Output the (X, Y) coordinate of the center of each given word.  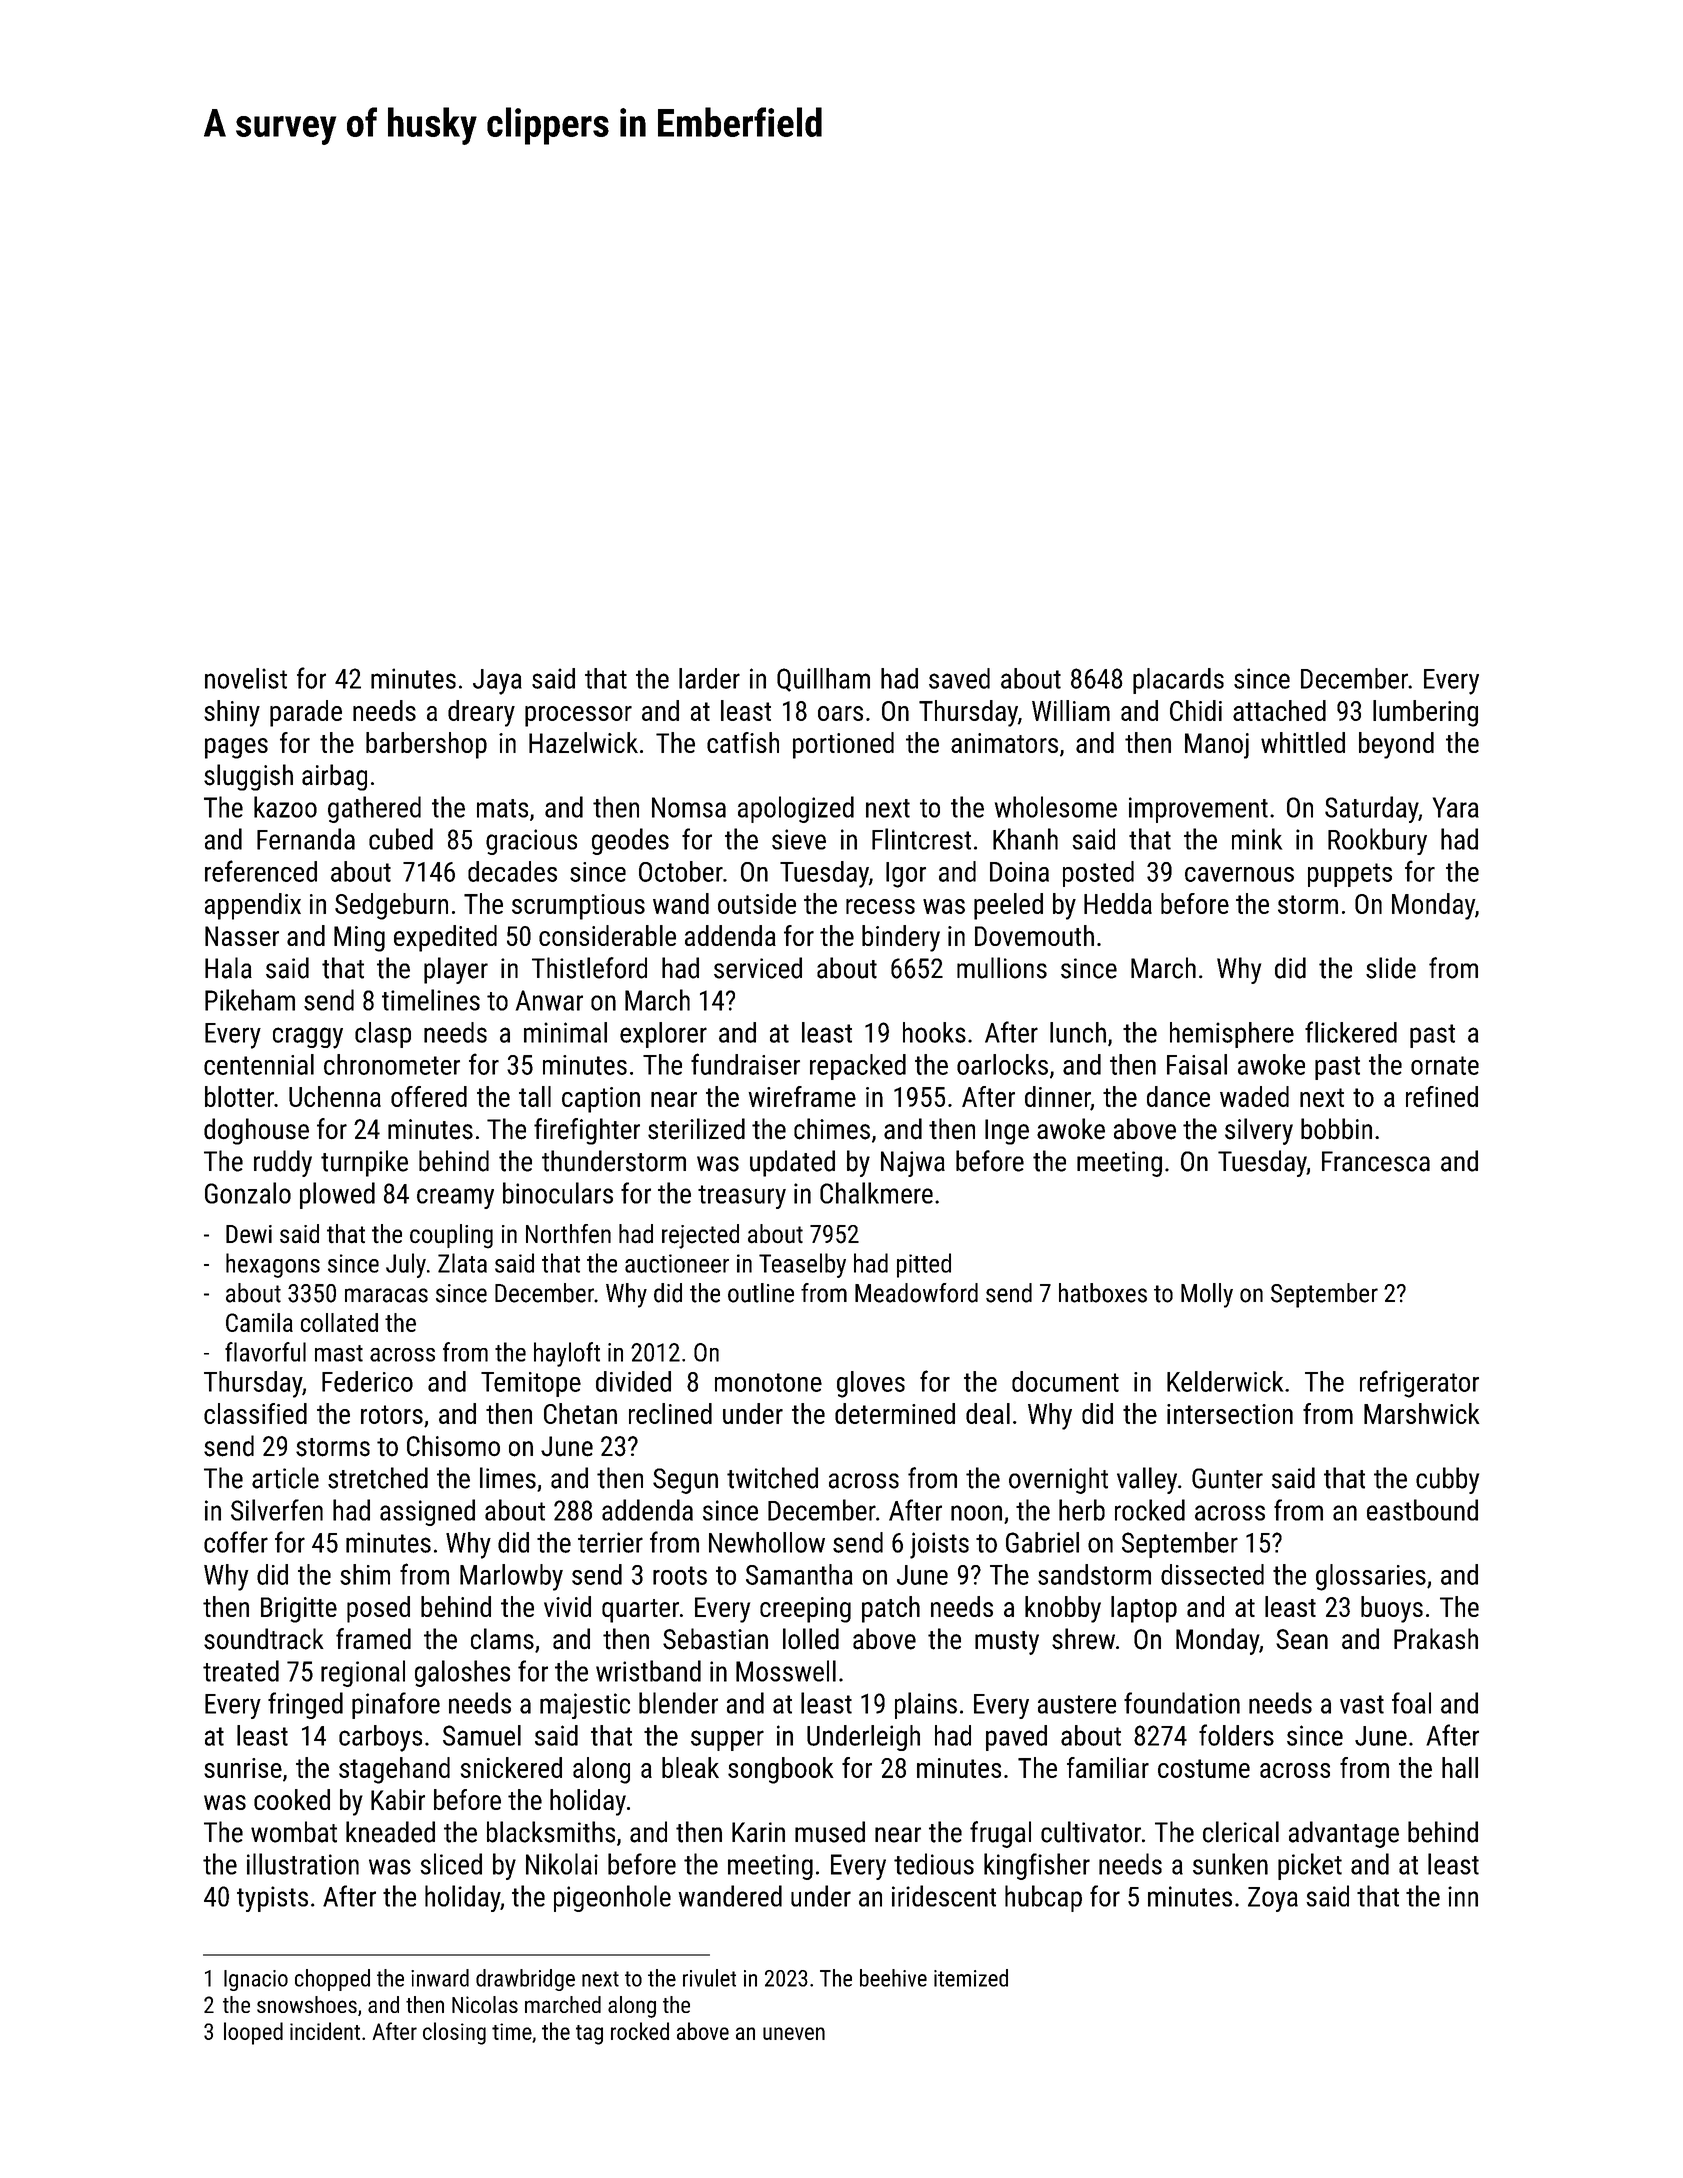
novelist (246, 678)
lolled (811, 1639)
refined (1442, 1096)
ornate (1445, 1065)
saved (959, 678)
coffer (236, 1542)
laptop (1144, 1609)
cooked (292, 1799)
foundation (1182, 1703)
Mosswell (786, 1671)
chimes (832, 1129)
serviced (758, 968)
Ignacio (256, 1980)
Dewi (249, 1234)
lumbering (1425, 713)
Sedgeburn (391, 906)
